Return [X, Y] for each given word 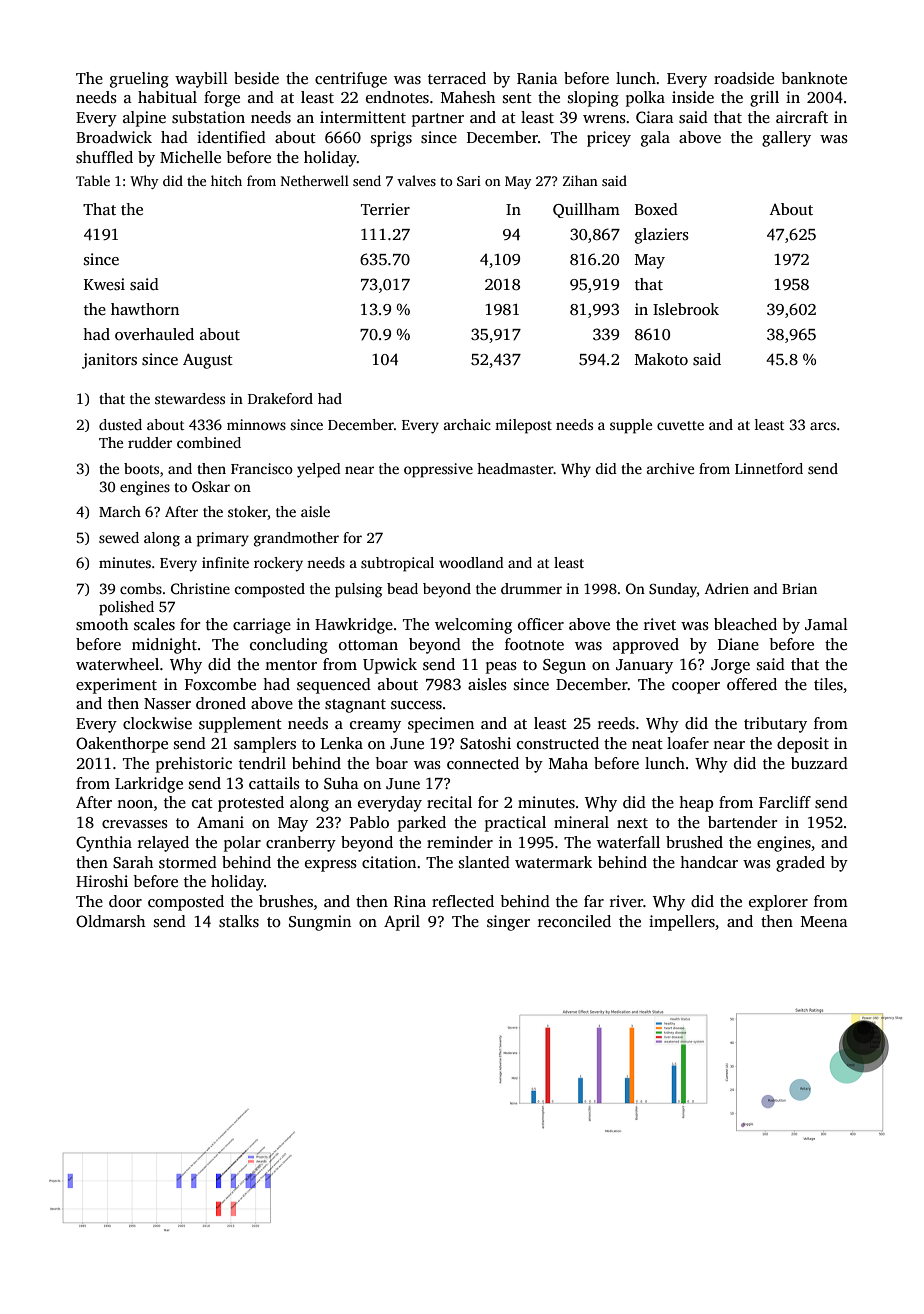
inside [693, 97]
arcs [823, 426]
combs [141, 588]
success [416, 705]
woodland [471, 562]
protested [251, 804]
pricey [609, 139]
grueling [139, 80]
